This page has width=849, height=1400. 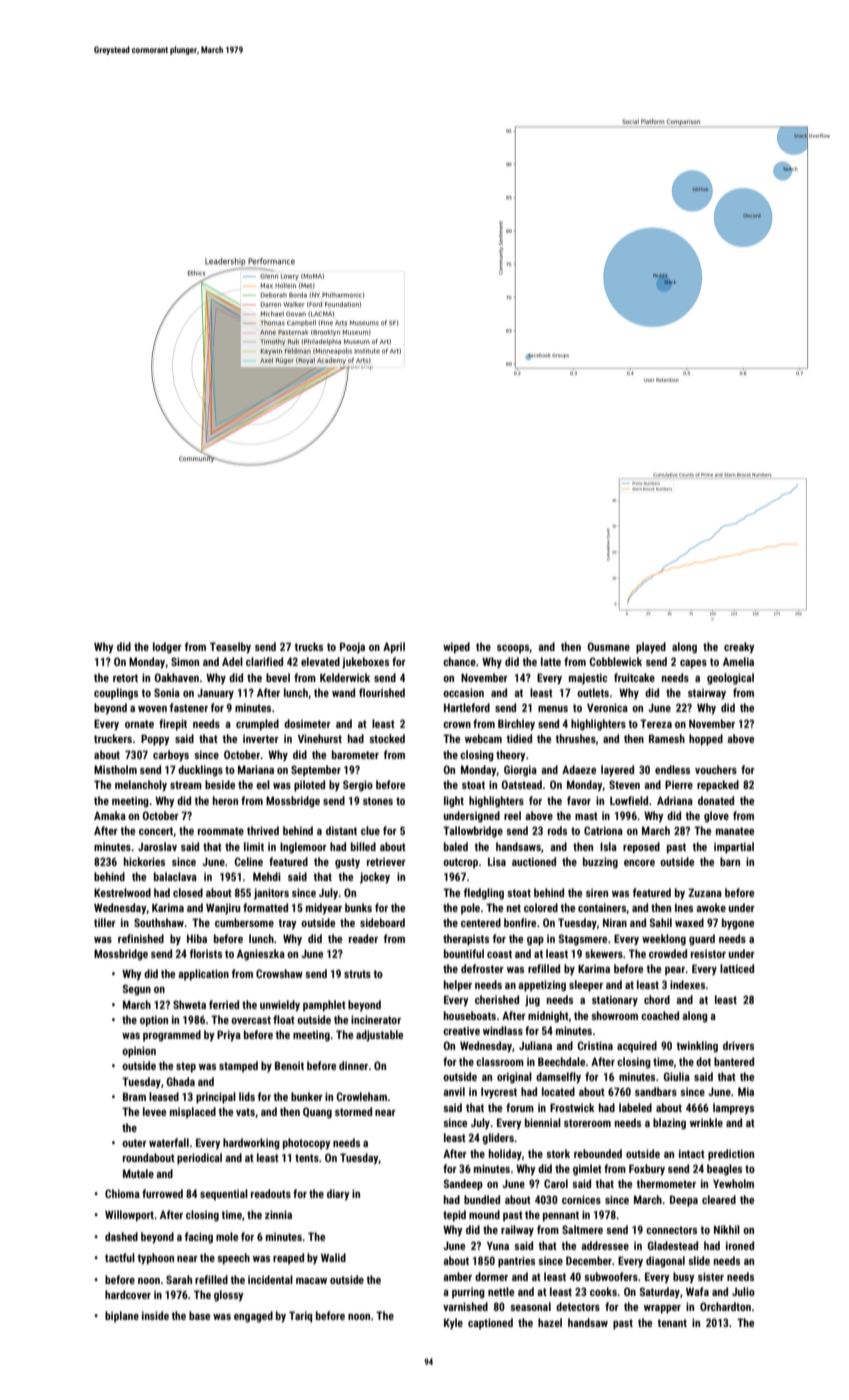 I want to click on crowded, so click(x=668, y=953).
